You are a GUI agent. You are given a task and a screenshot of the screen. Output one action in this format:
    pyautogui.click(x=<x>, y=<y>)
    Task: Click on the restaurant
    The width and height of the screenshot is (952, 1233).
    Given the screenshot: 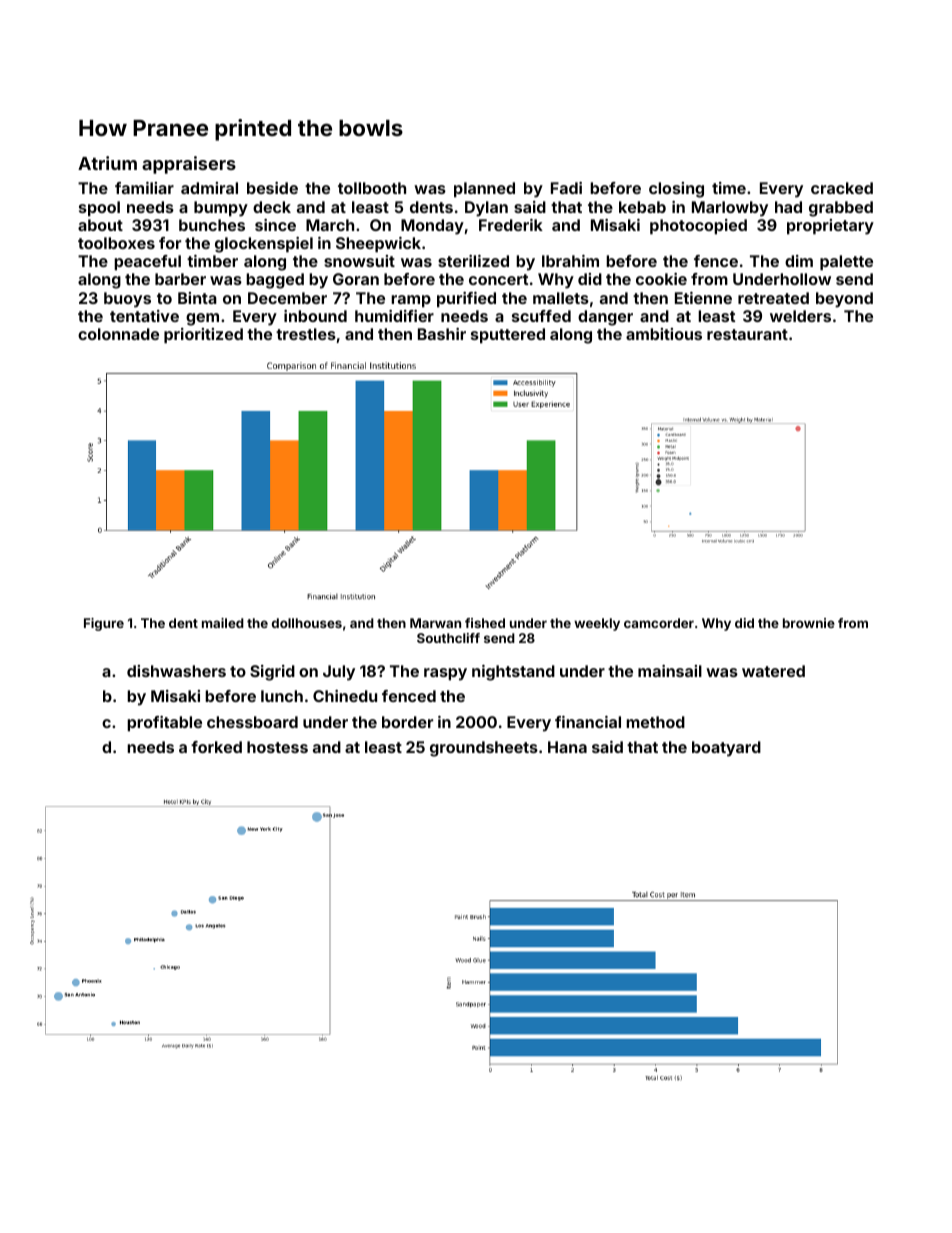 What is the action you would take?
    pyautogui.click(x=747, y=334)
